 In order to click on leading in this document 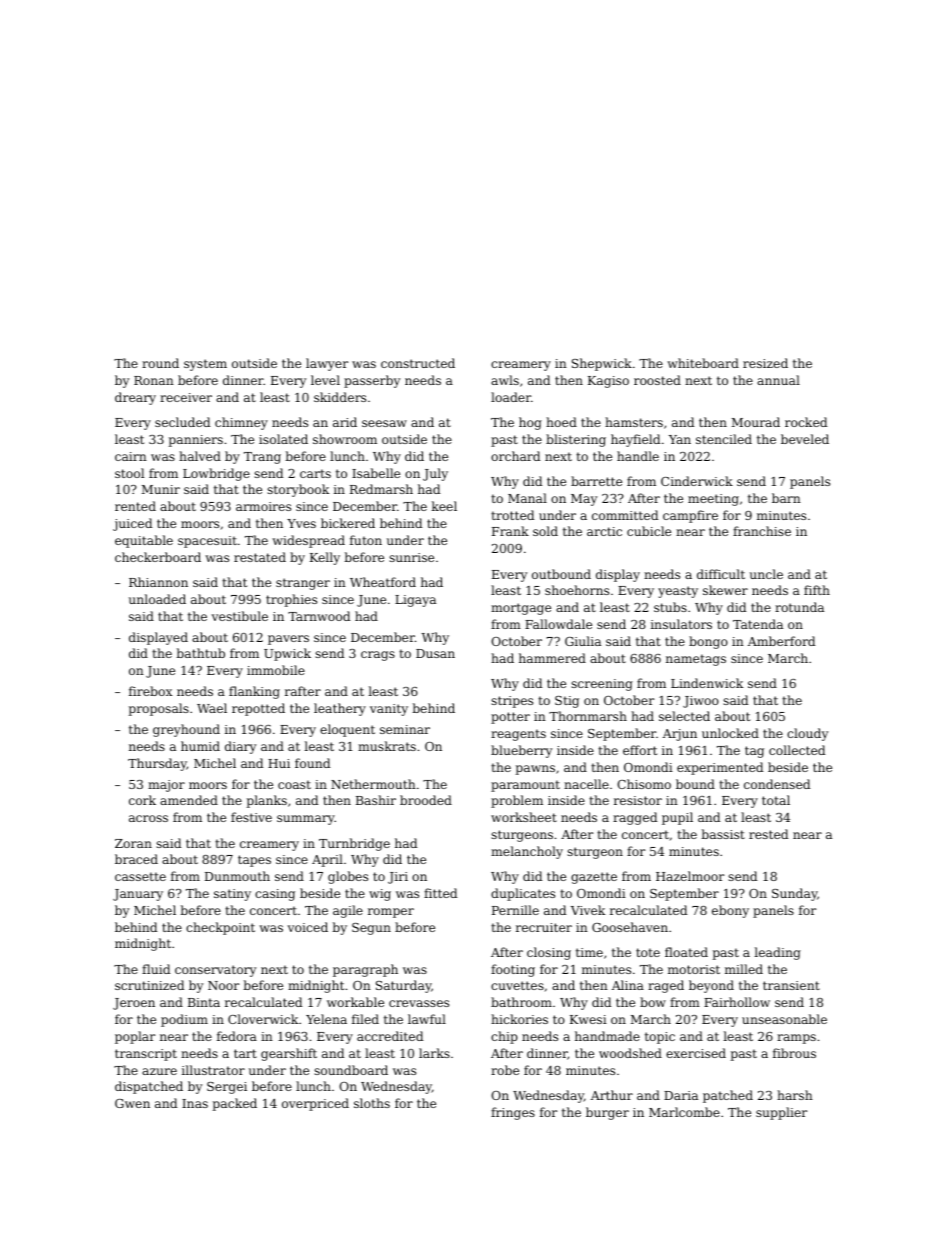, I will do `click(777, 953)`.
